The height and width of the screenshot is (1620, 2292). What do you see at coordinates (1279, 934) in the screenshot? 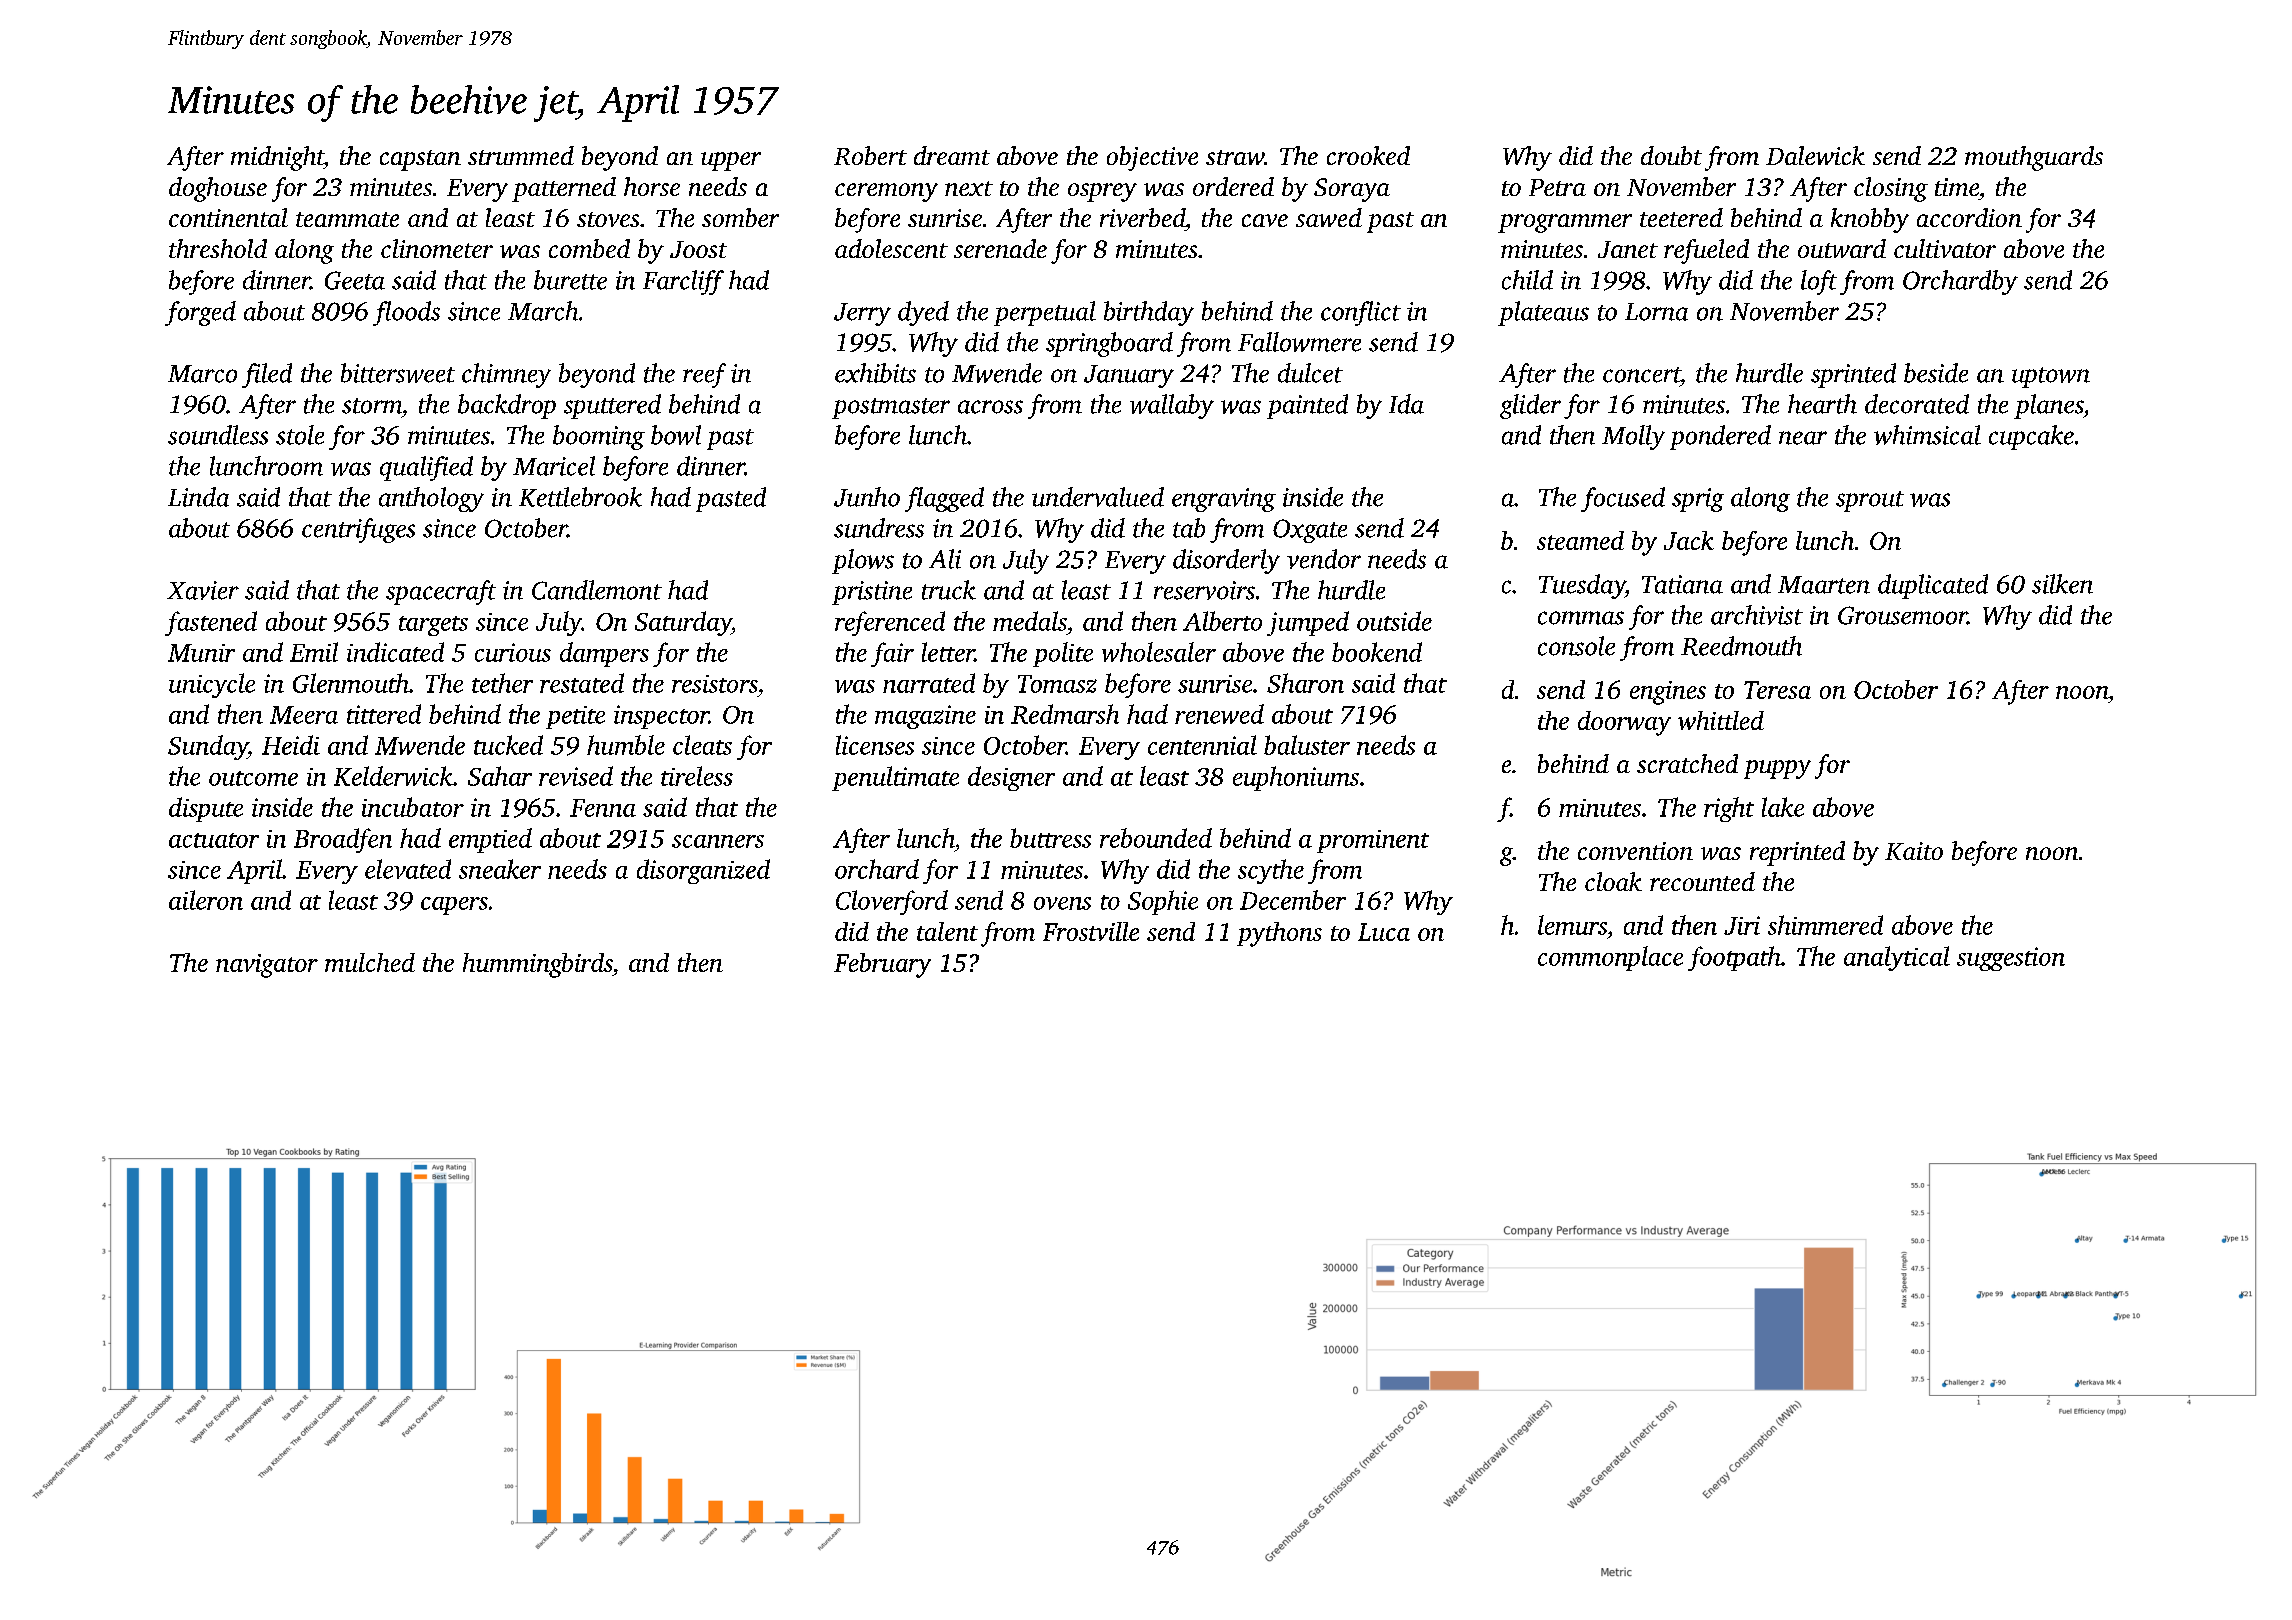
I see `pythons` at bounding box center [1279, 934].
